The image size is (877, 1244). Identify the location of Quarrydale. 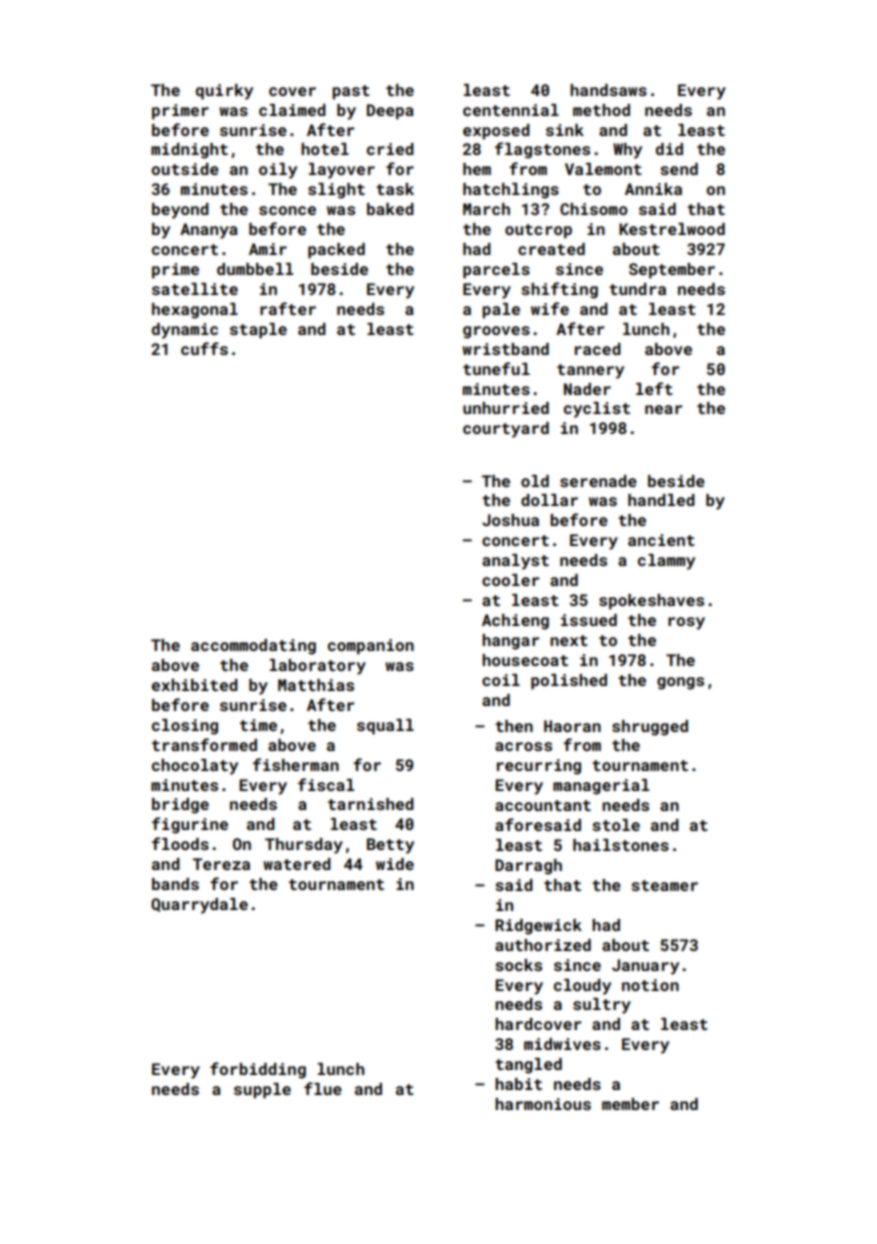
(199, 906).
